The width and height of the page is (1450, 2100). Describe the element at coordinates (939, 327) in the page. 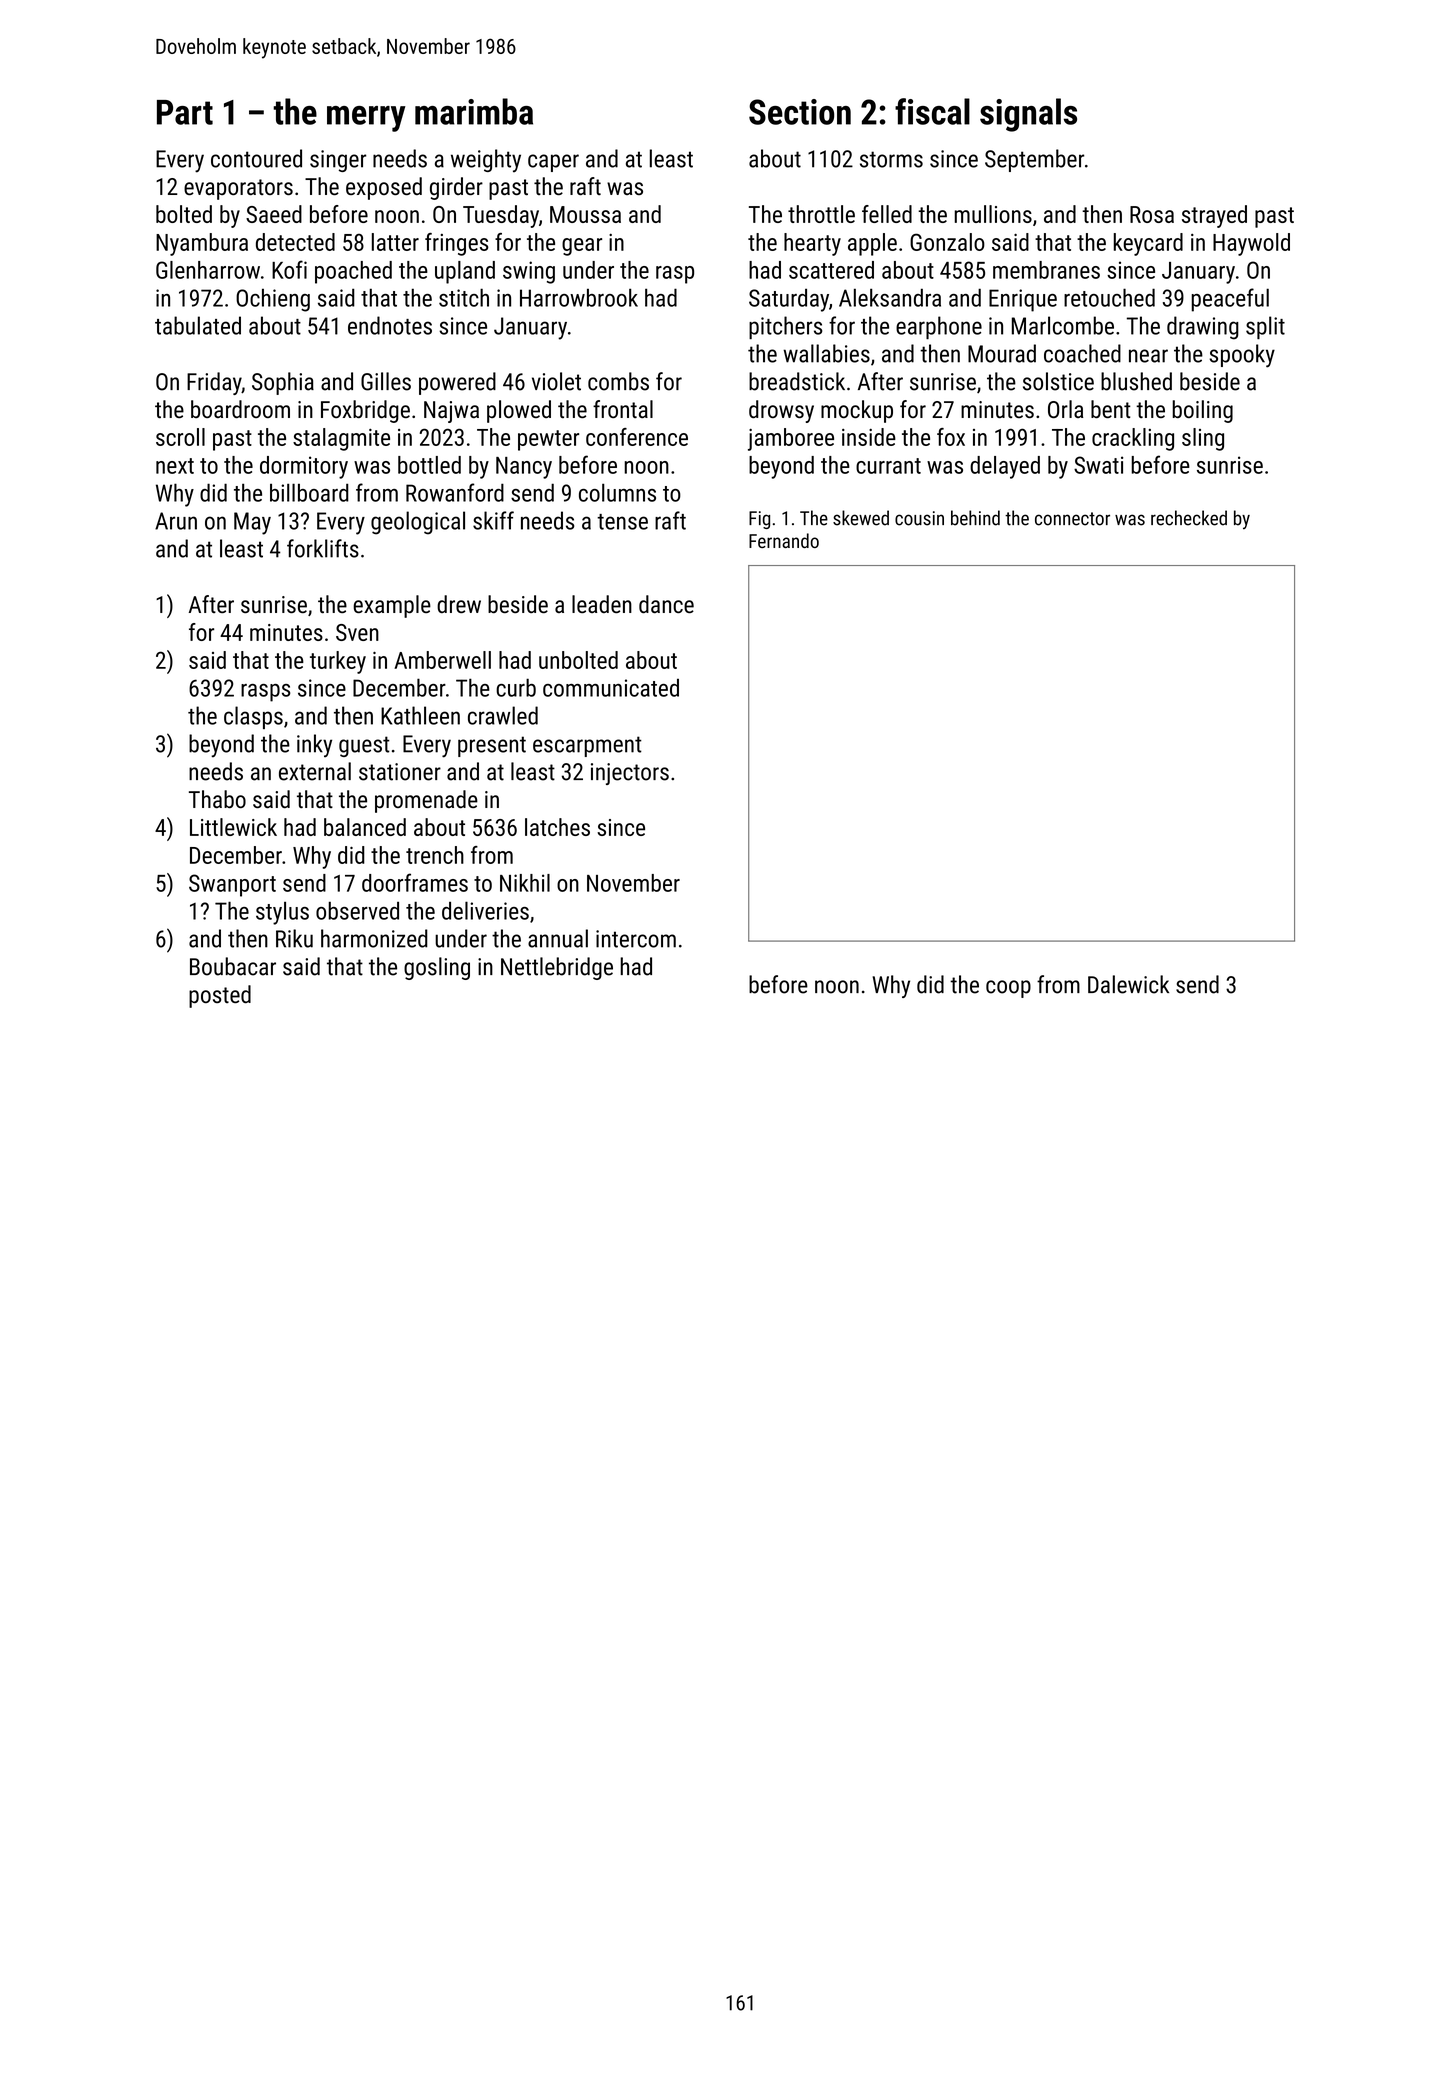

I see `earphone` at that location.
